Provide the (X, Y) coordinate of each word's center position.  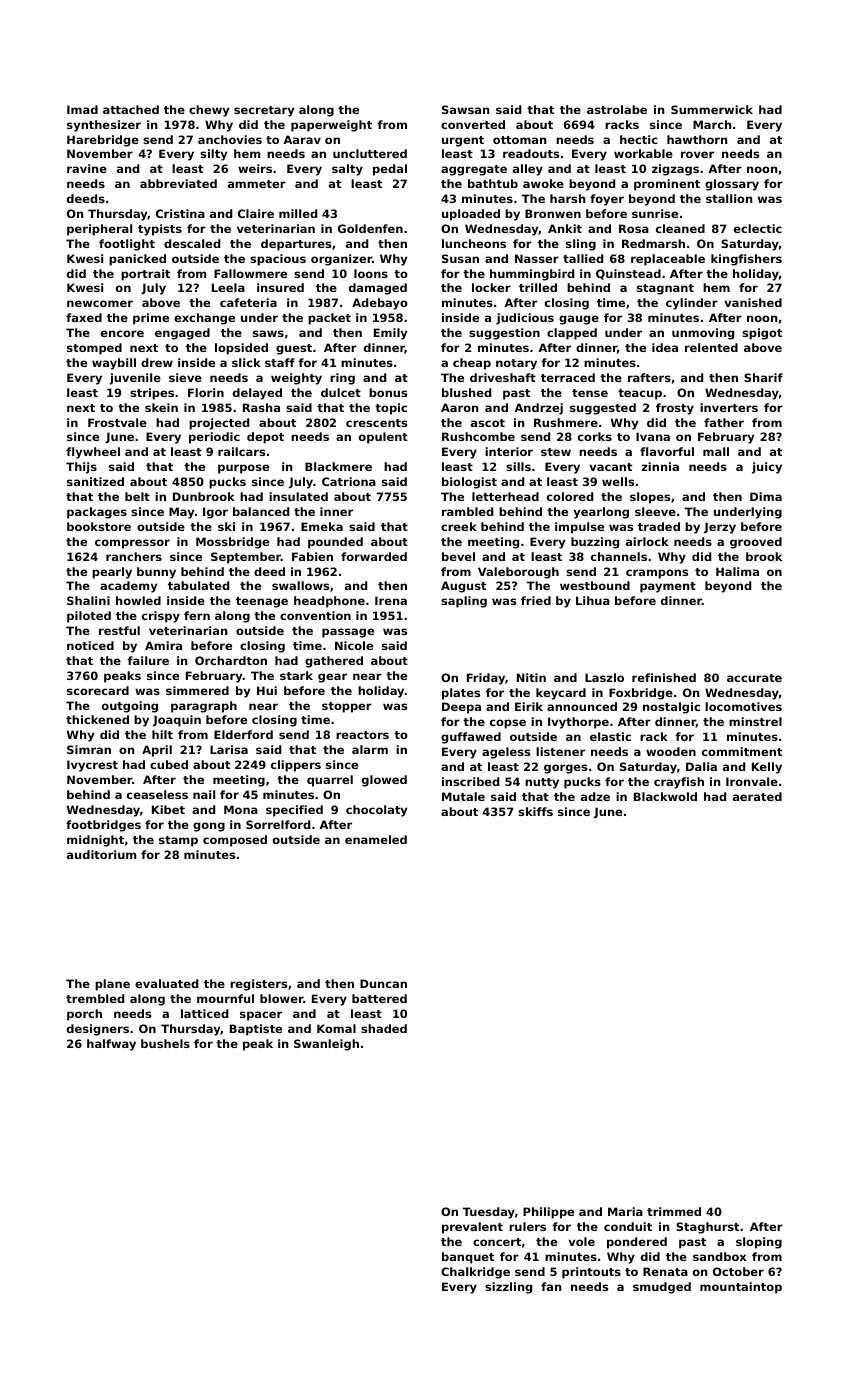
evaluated (166, 983)
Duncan (383, 983)
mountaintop (741, 1288)
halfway (111, 1045)
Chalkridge (475, 1273)
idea (665, 347)
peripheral (99, 230)
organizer (341, 260)
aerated (757, 796)
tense (590, 393)
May (181, 513)
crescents (376, 423)
